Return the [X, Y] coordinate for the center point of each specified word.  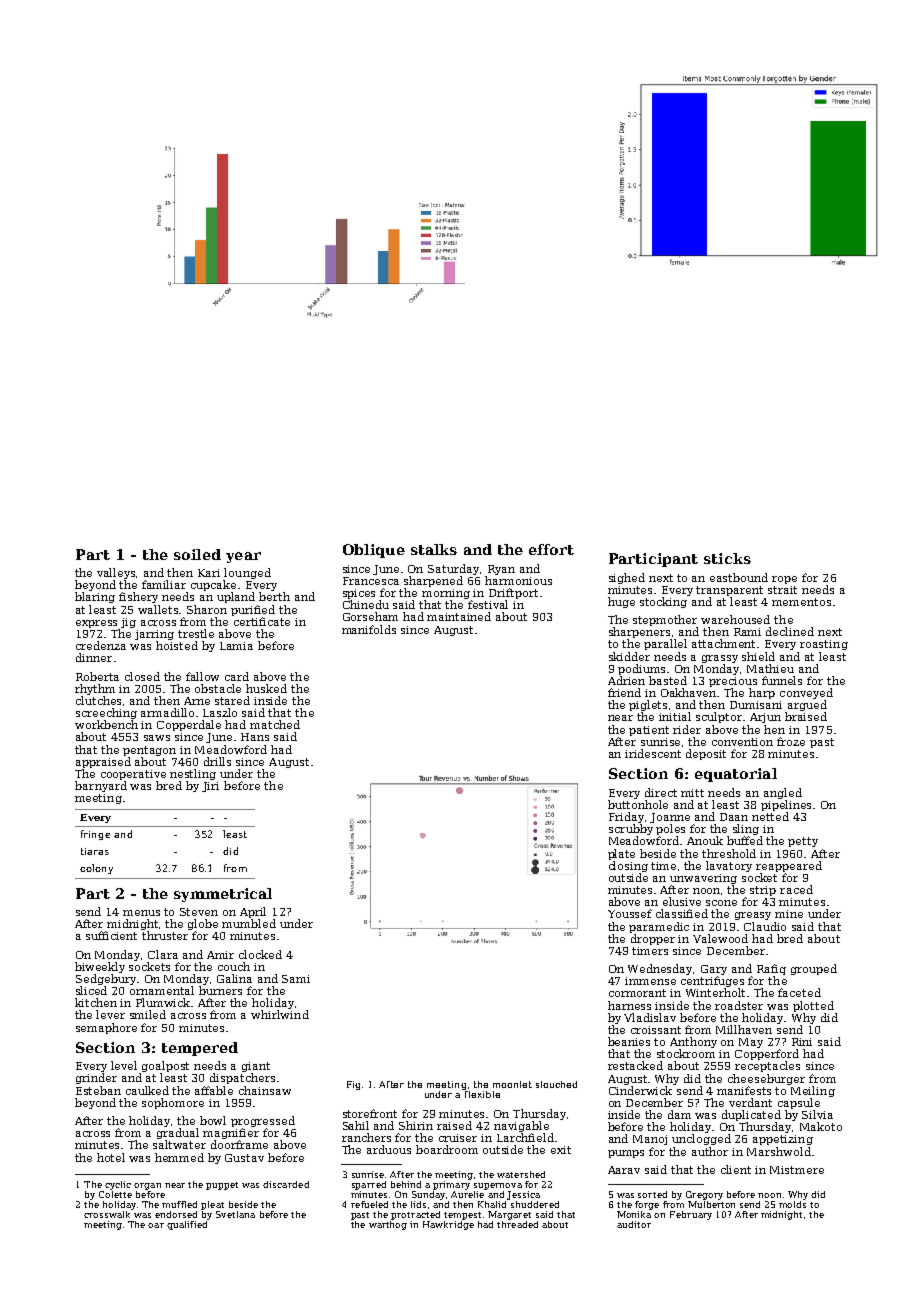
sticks [727, 558]
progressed [263, 1121]
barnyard [101, 786]
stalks [434, 549]
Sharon [207, 609]
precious [733, 682]
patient [649, 731]
